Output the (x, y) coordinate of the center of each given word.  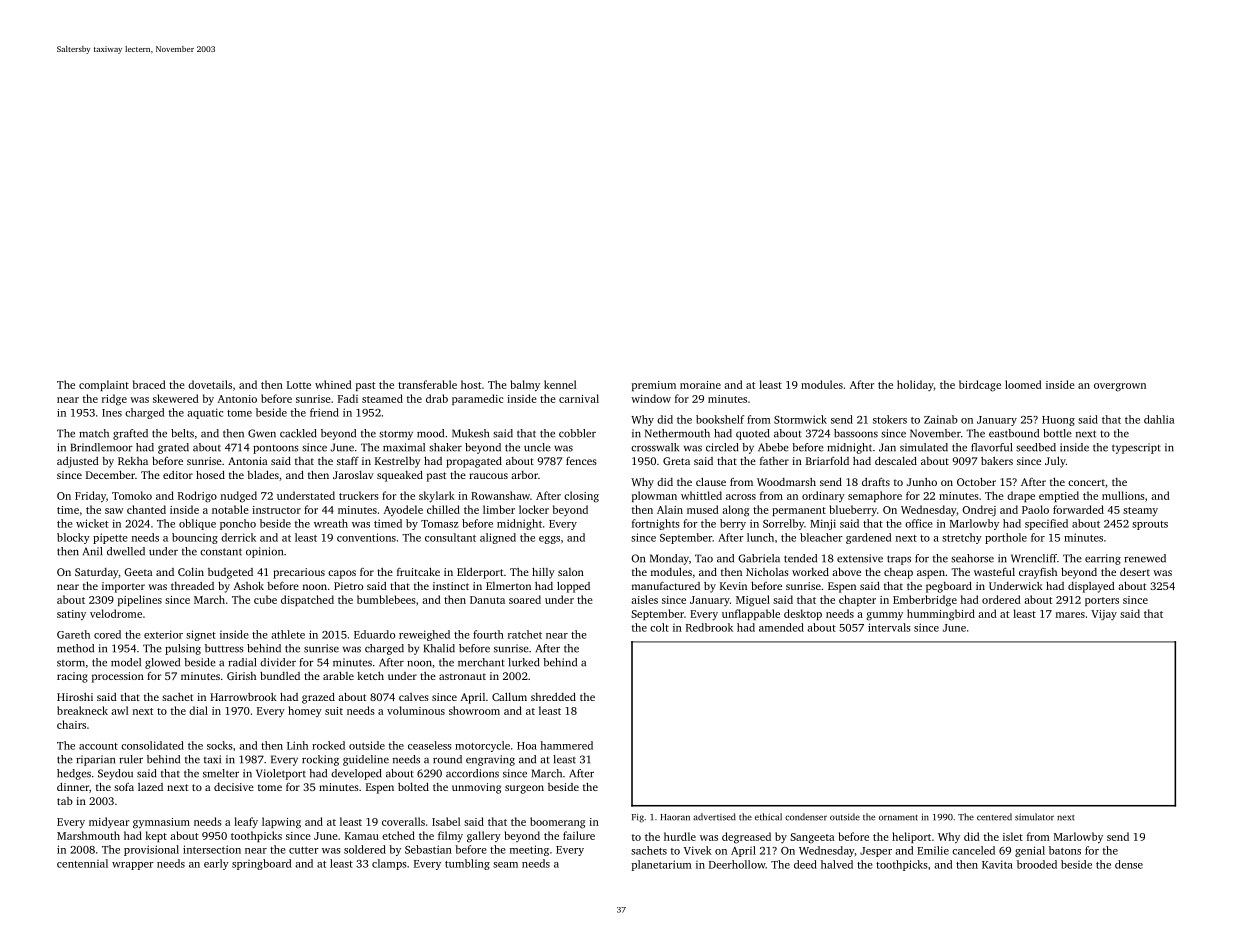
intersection (212, 849)
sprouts (1150, 525)
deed (805, 864)
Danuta (487, 600)
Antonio (237, 399)
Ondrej (979, 510)
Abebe (773, 447)
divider (278, 662)
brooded (1037, 864)
